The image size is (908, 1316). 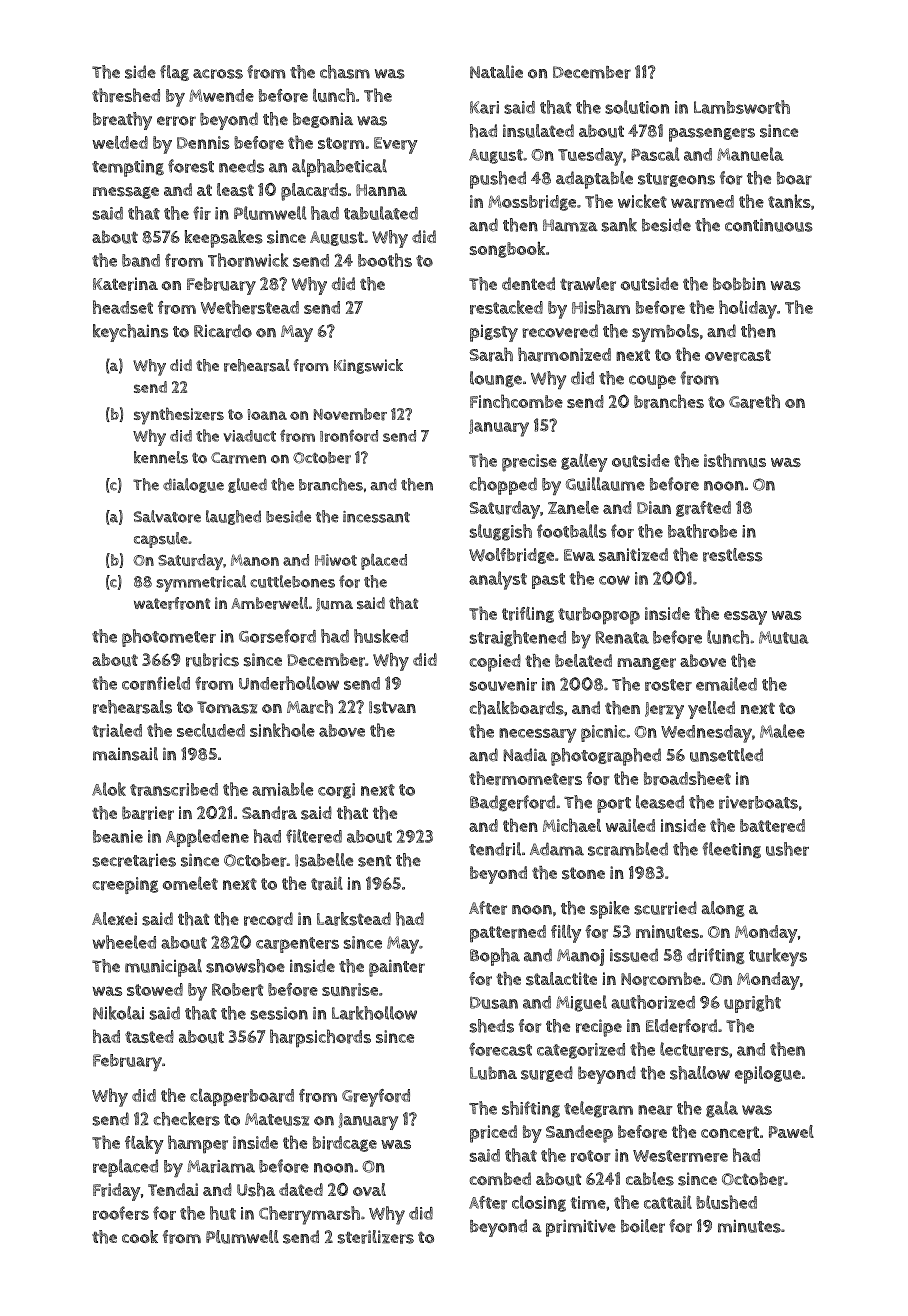 I want to click on oval, so click(x=369, y=1189).
